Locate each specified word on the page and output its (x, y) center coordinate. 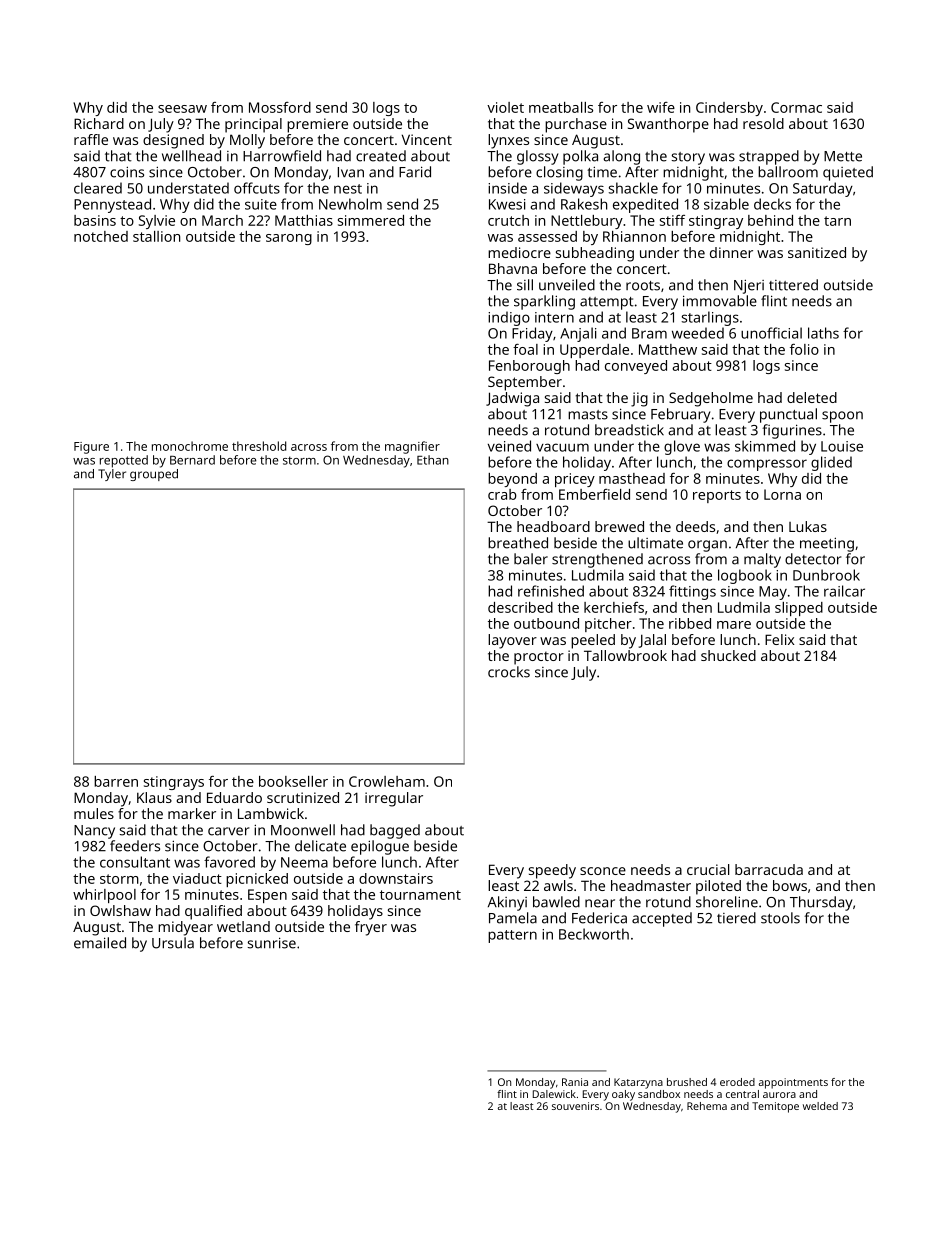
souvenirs (575, 1106)
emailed (100, 943)
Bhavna (513, 268)
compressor (767, 465)
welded (820, 1106)
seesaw (182, 109)
